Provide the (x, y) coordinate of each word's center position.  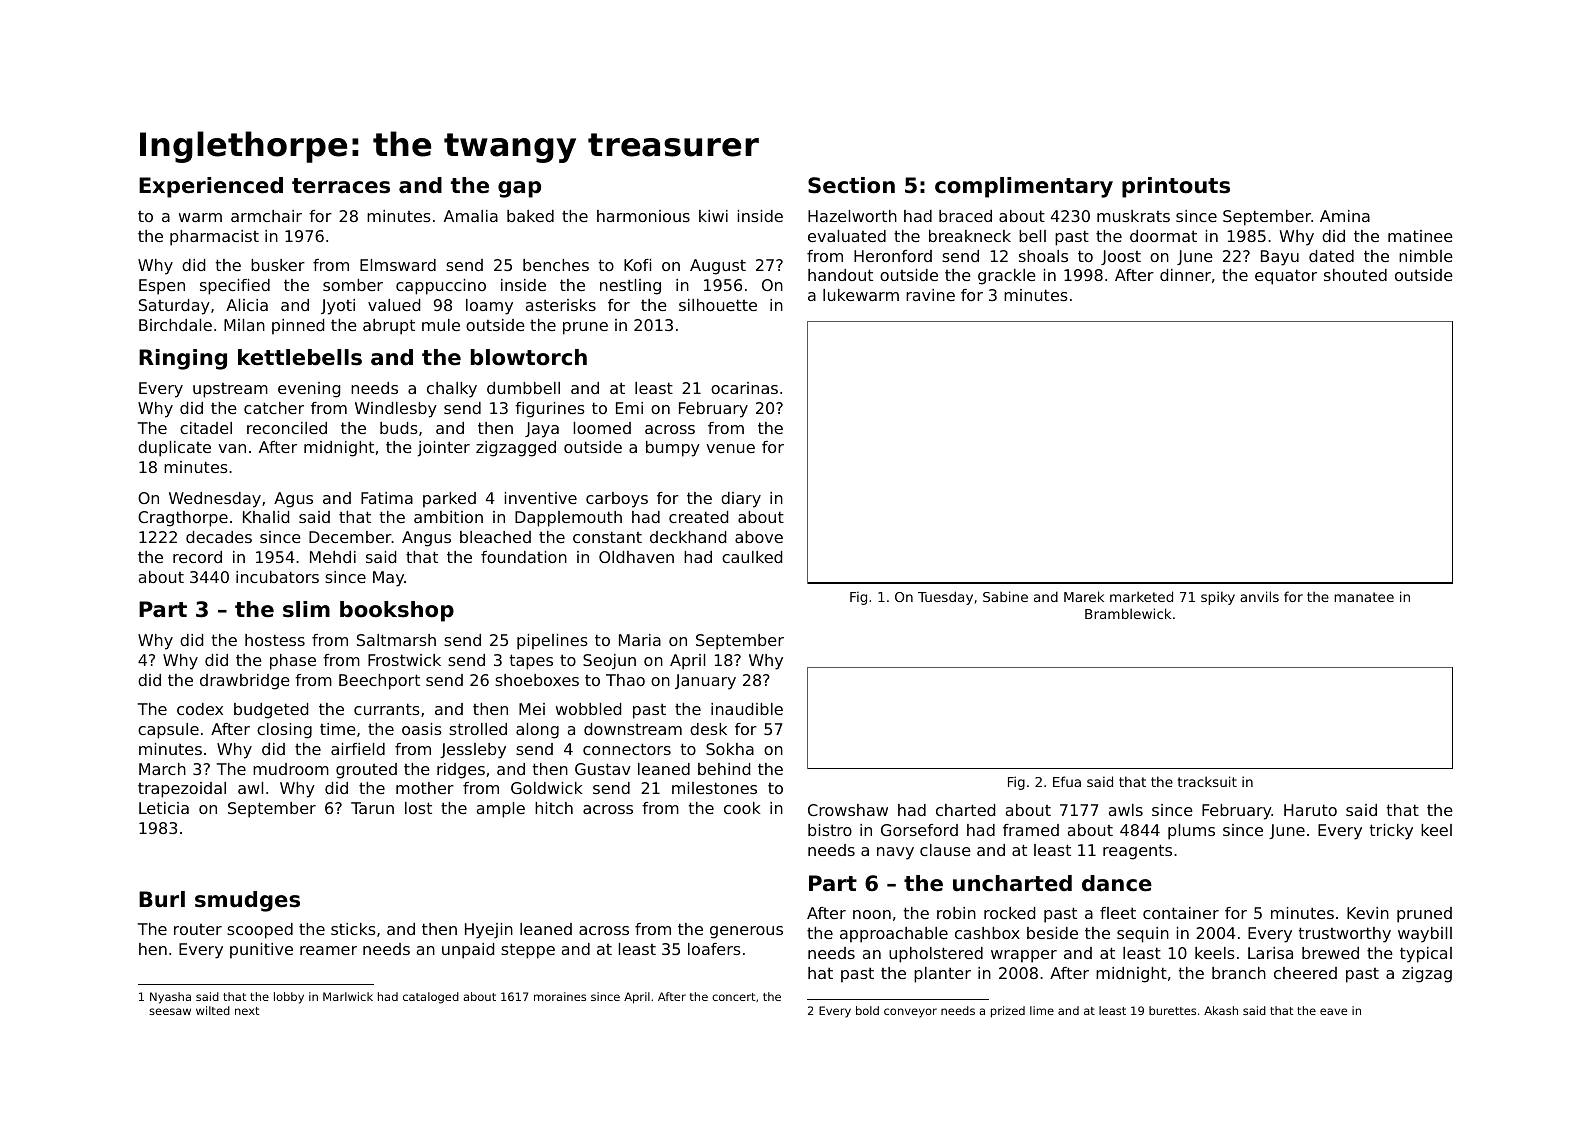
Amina (1345, 216)
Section (851, 185)
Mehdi (333, 557)
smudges (247, 901)
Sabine (1005, 596)
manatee (1364, 597)
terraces (341, 186)
